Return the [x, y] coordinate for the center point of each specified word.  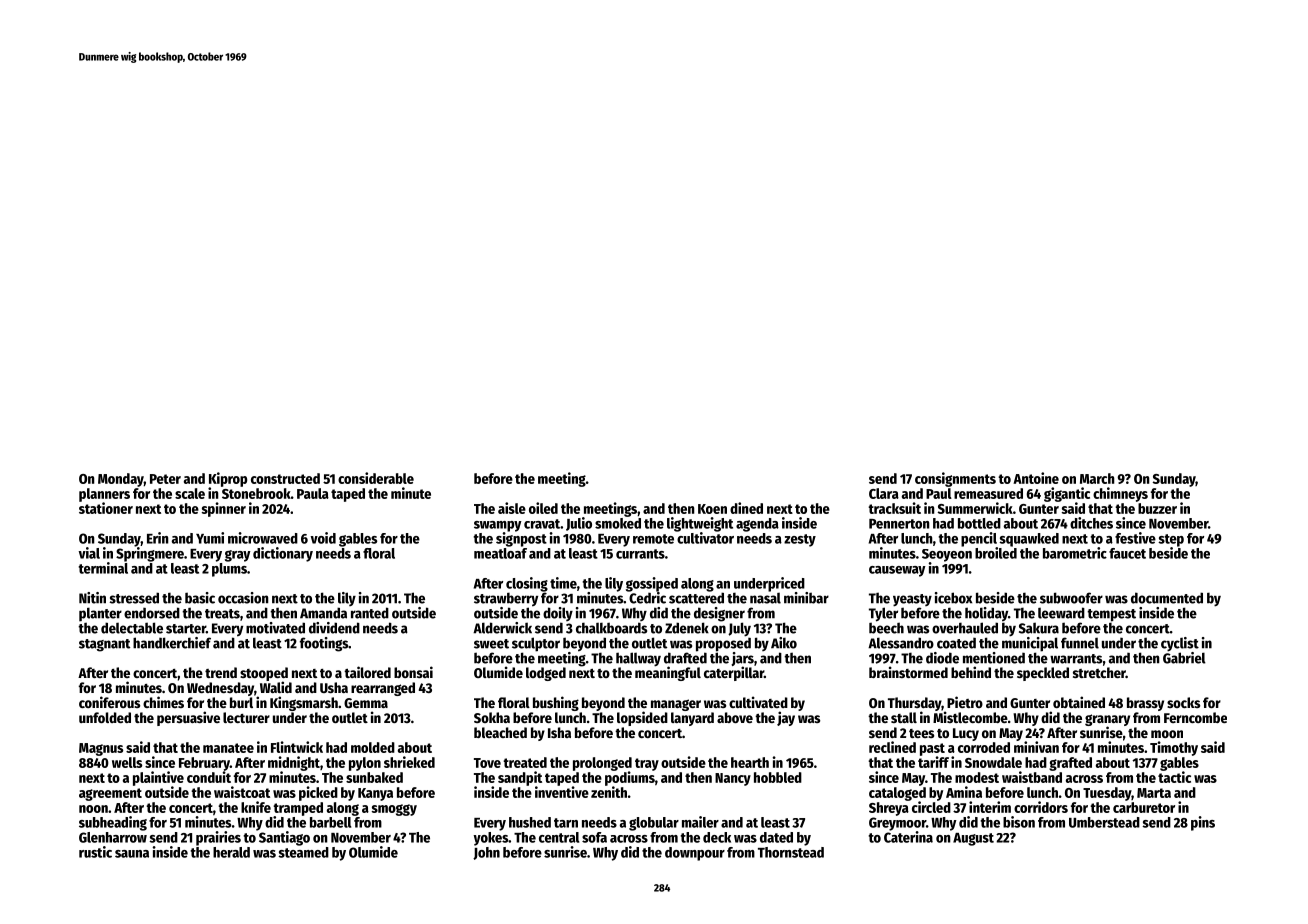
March [1097, 478]
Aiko [784, 643]
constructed [285, 478]
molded [373, 747]
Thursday [915, 704]
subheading [113, 823]
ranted [370, 613]
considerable [376, 478]
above [735, 717]
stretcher [1099, 672]
